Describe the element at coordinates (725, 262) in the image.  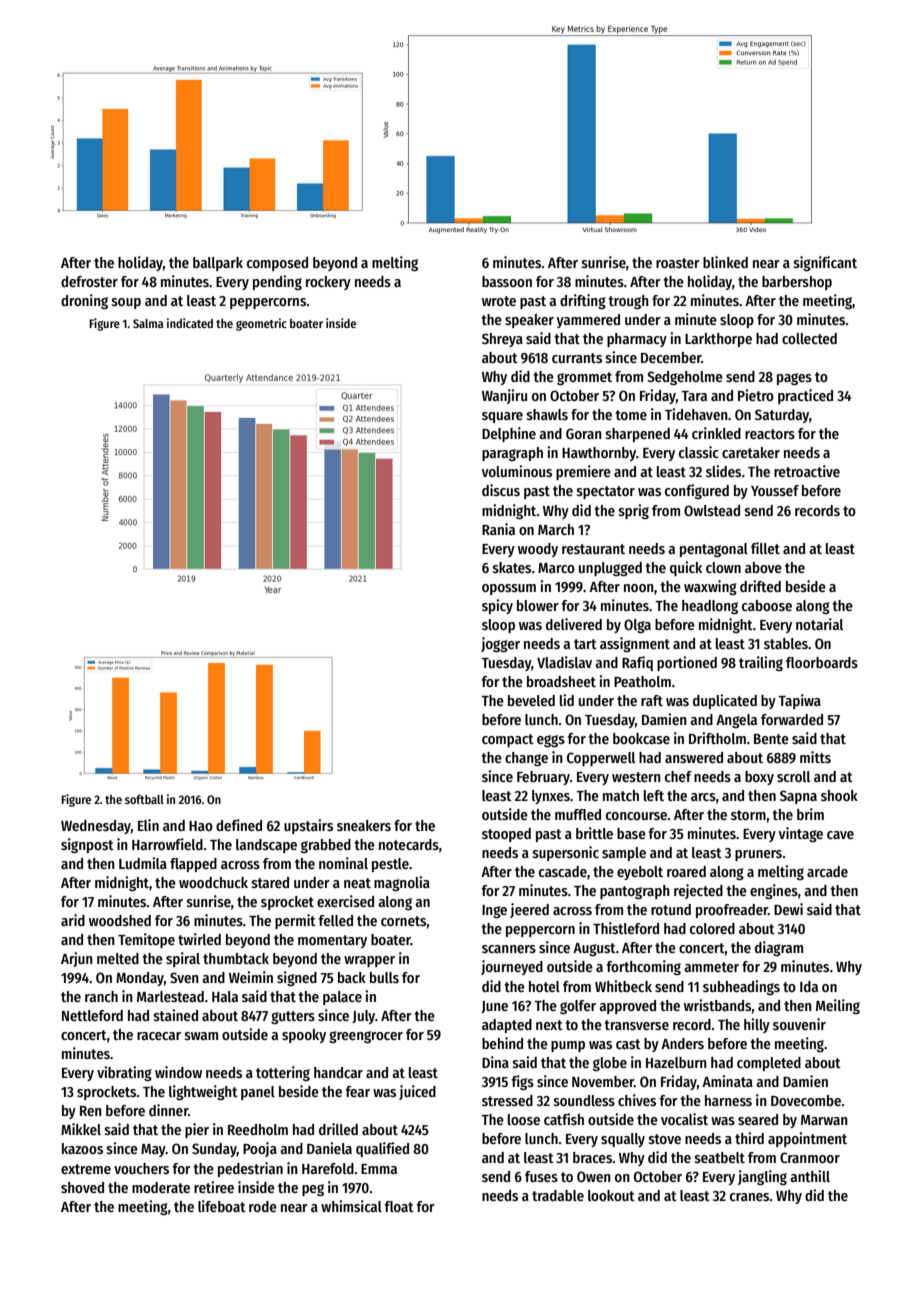
I see `blinked` at that location.
